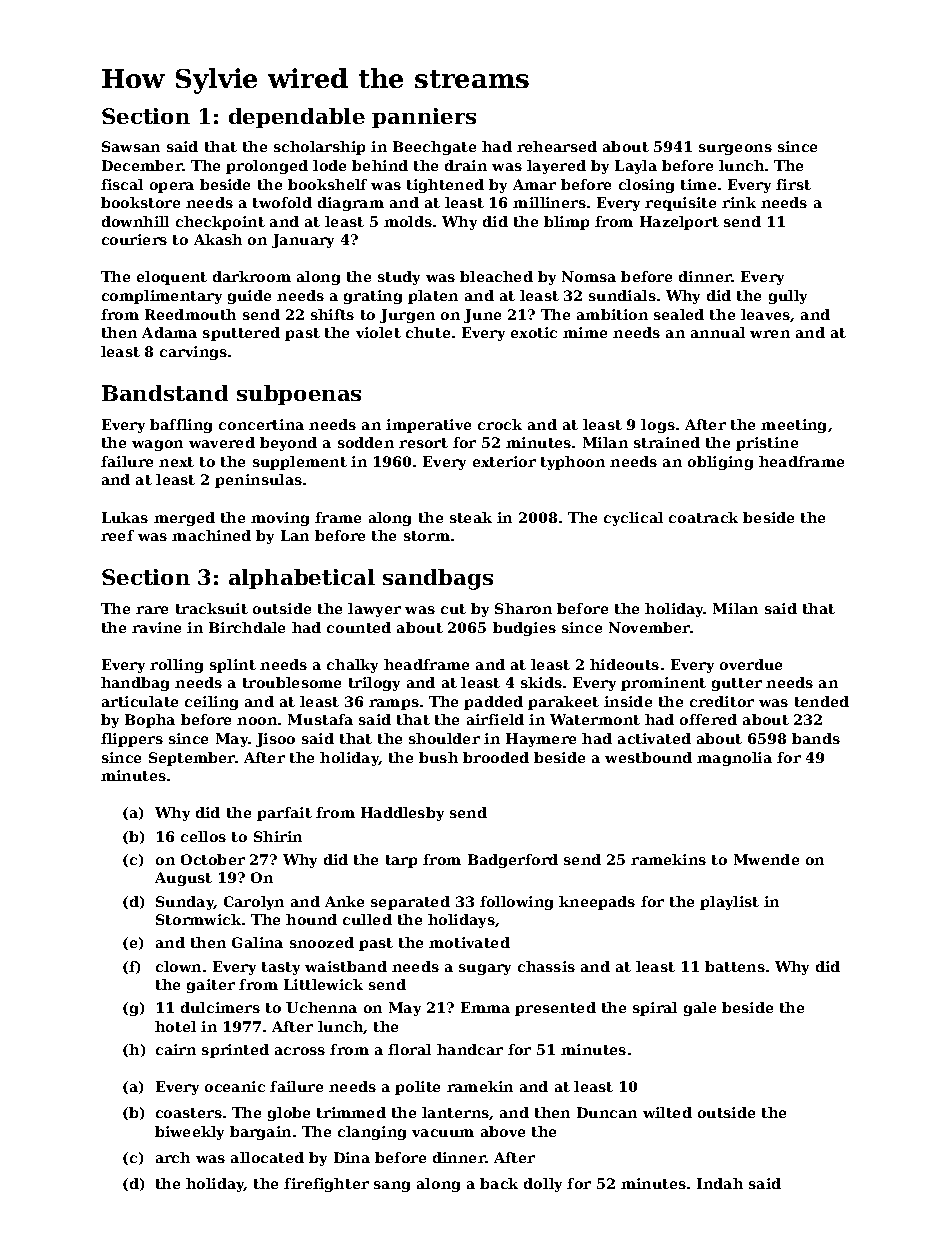  Describe the element at coordinates (297, 118) in the screenshot. I see `dependable` at that location.
